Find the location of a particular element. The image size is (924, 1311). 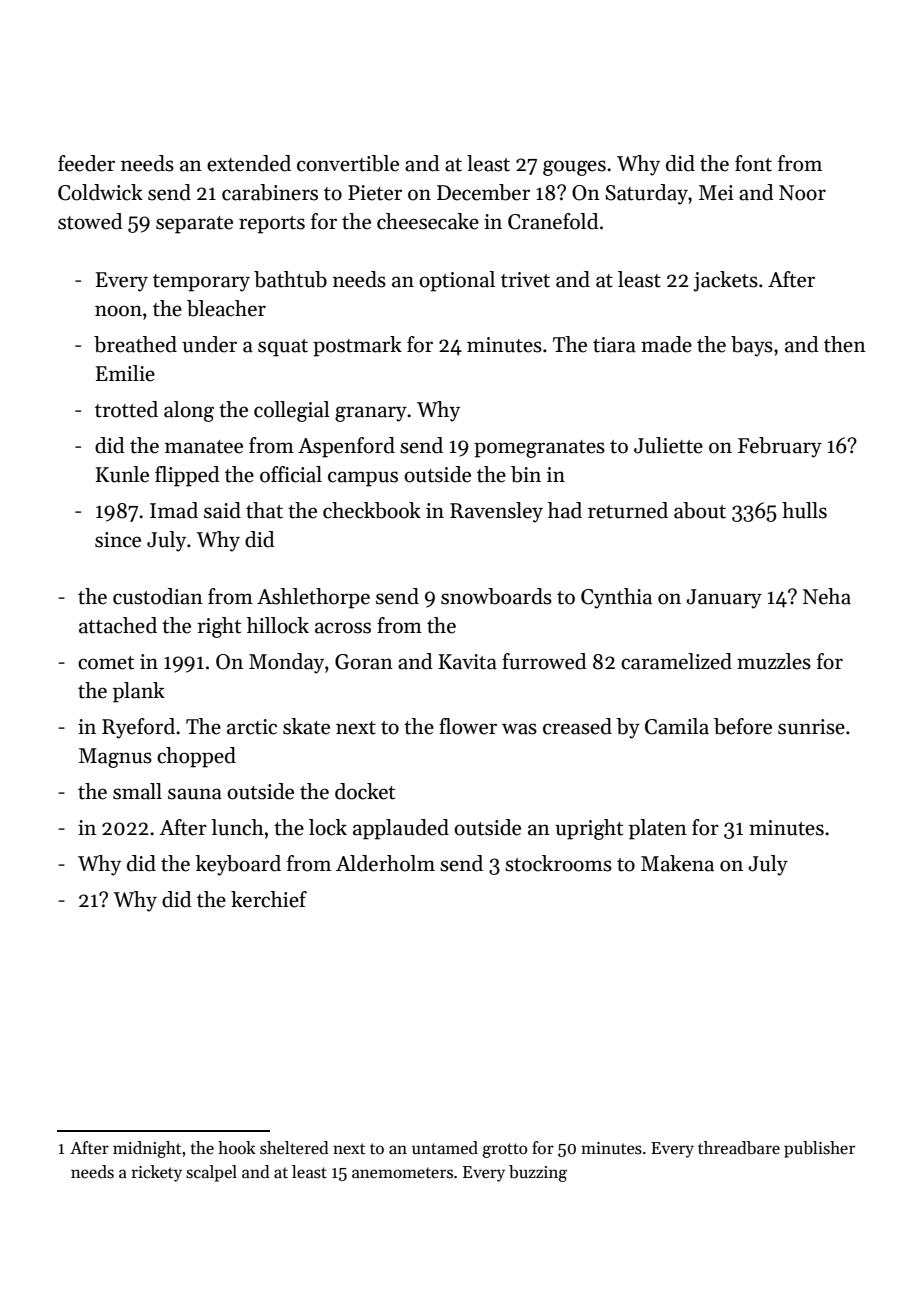

rickety is located at coordinates (156, 1173).
